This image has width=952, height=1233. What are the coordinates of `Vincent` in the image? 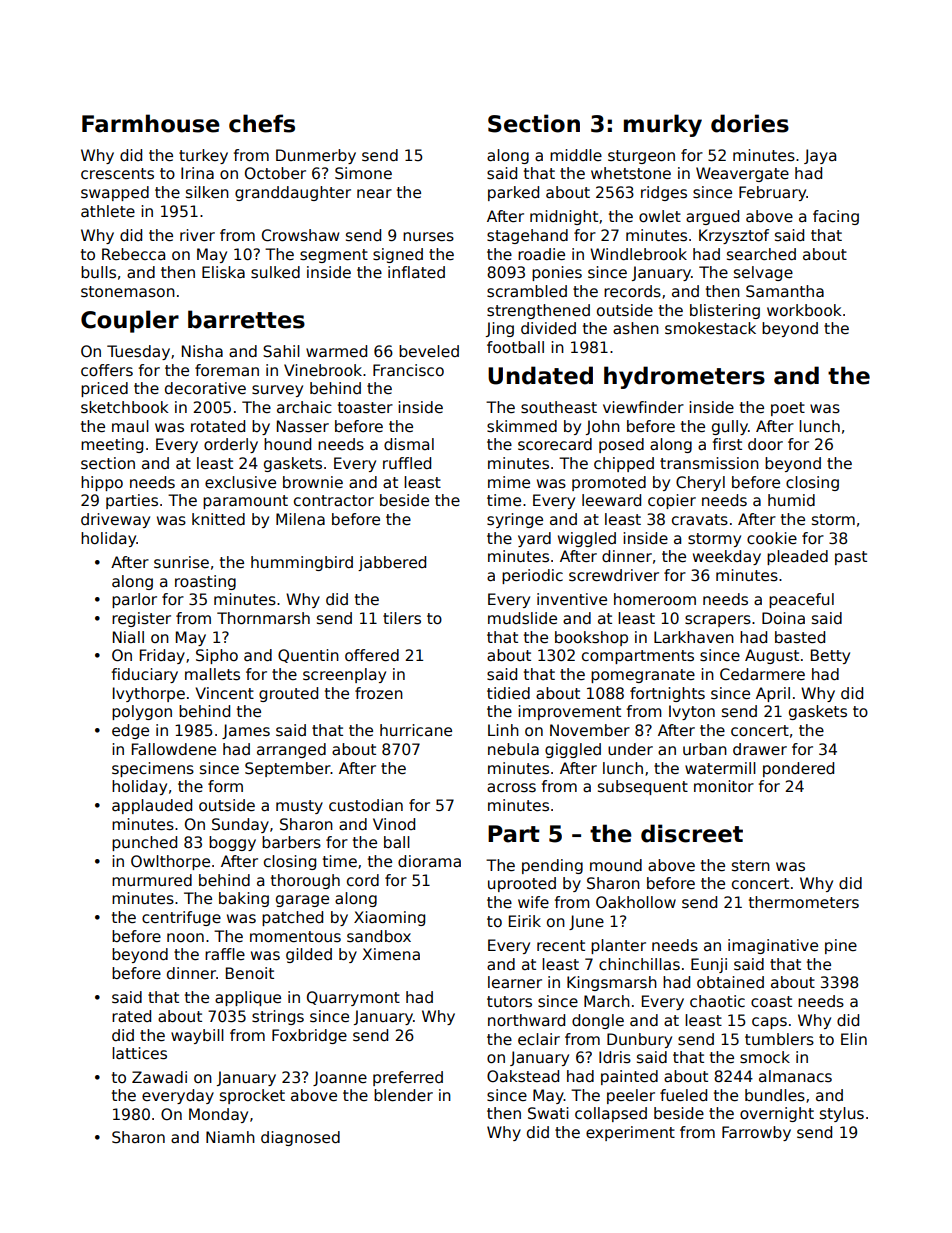 It's located at (224, 693).
